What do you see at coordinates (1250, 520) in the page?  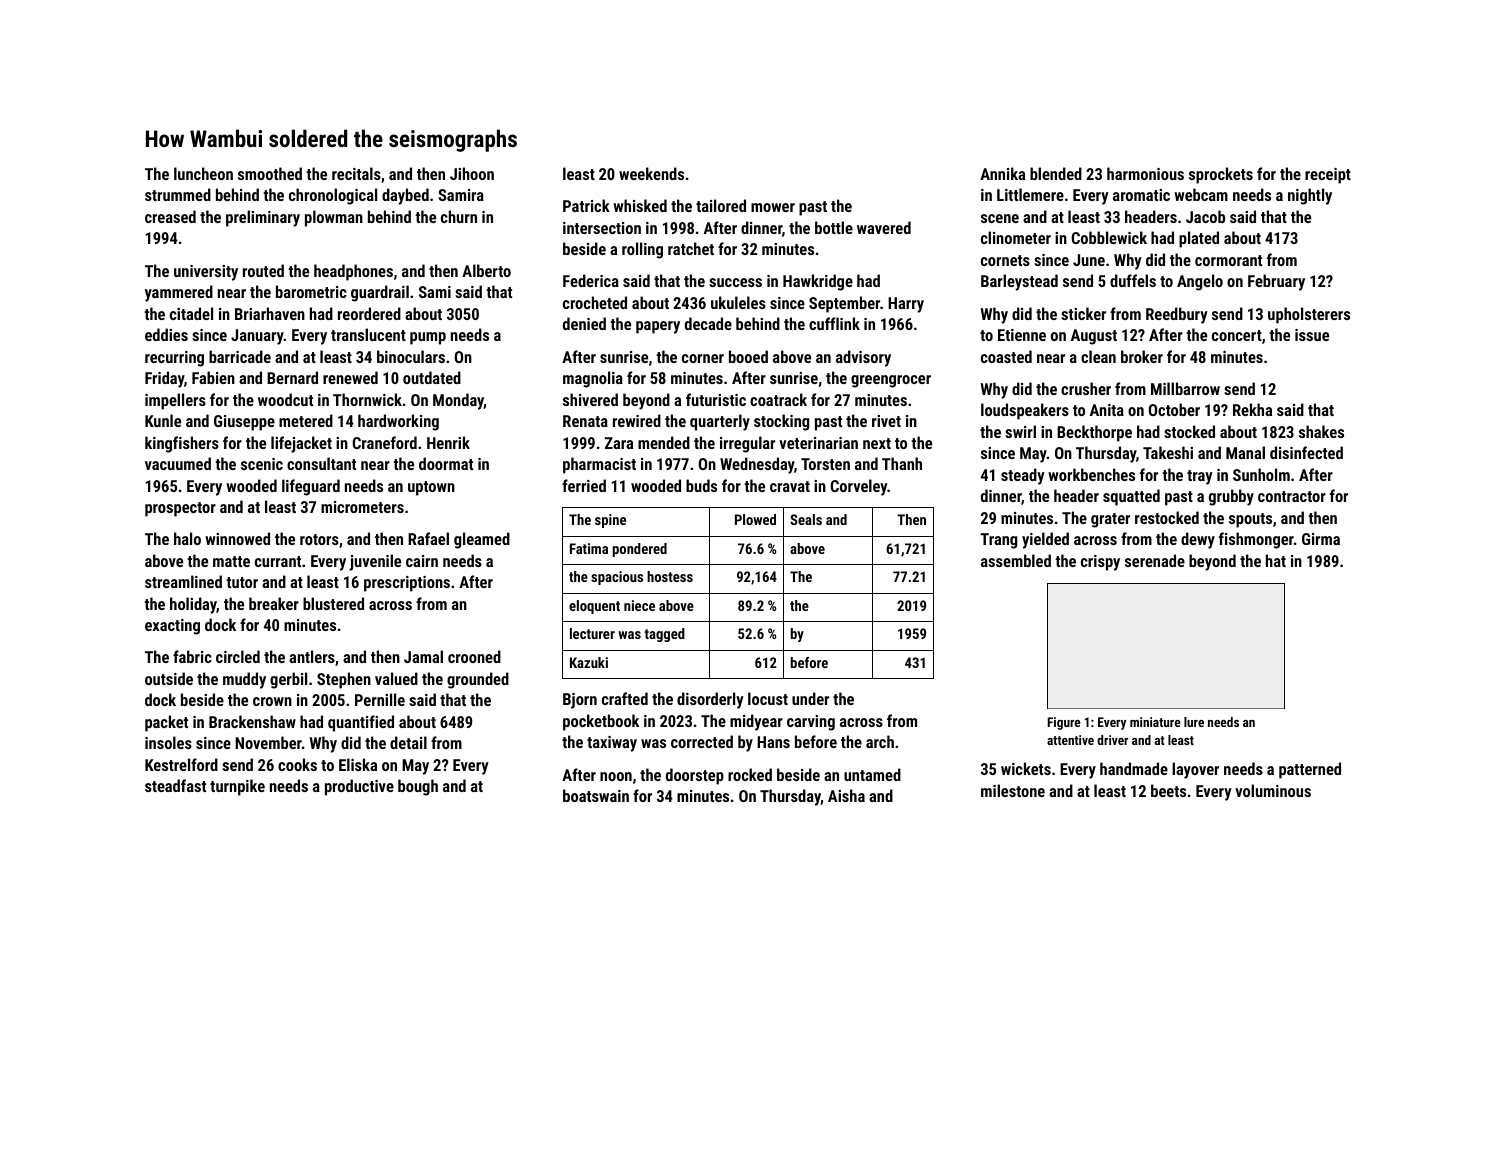 I see `spouts` at bounding box center [1250, 520].
